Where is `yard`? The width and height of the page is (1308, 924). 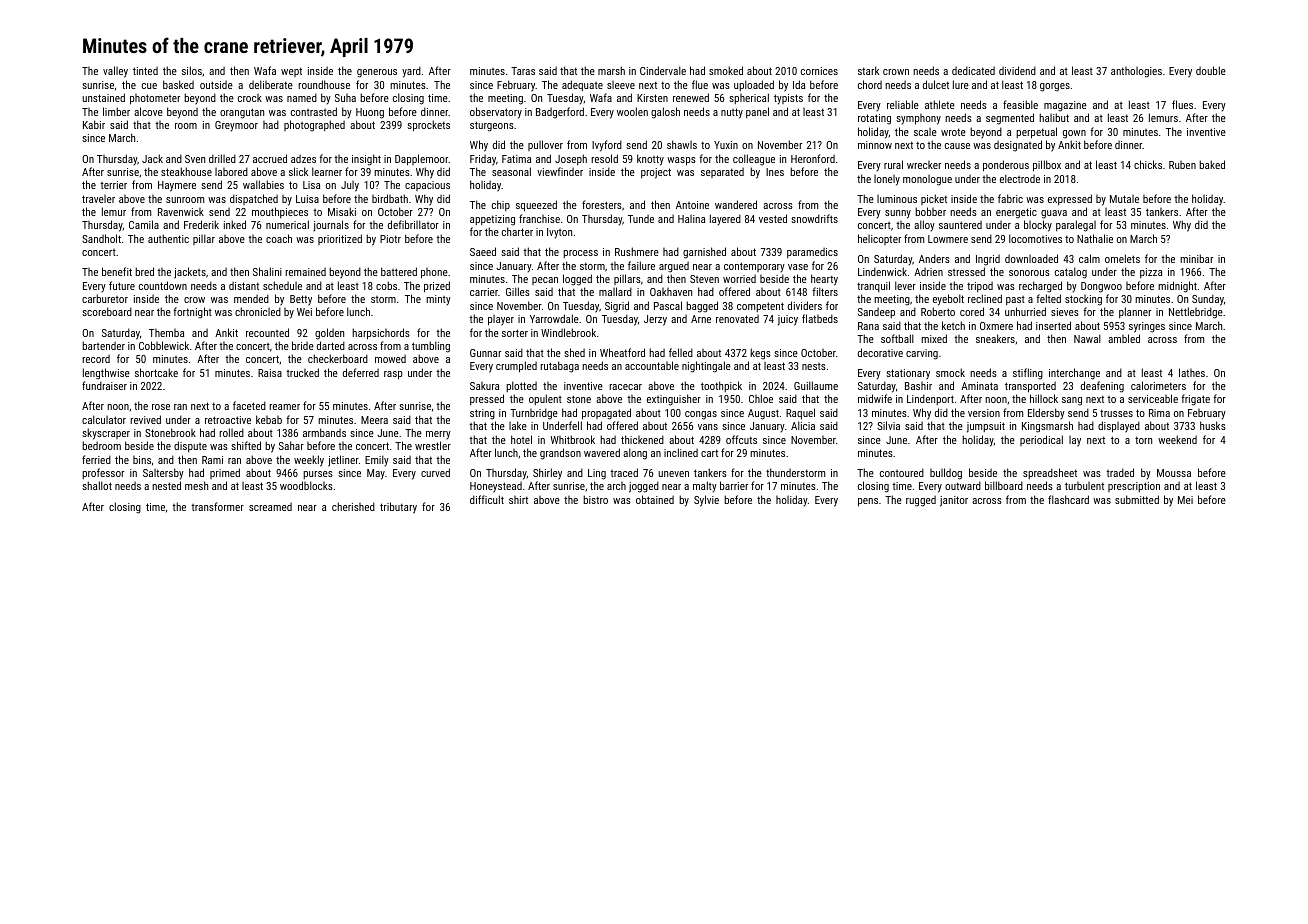 yard is located at coordinates (411, 72).
